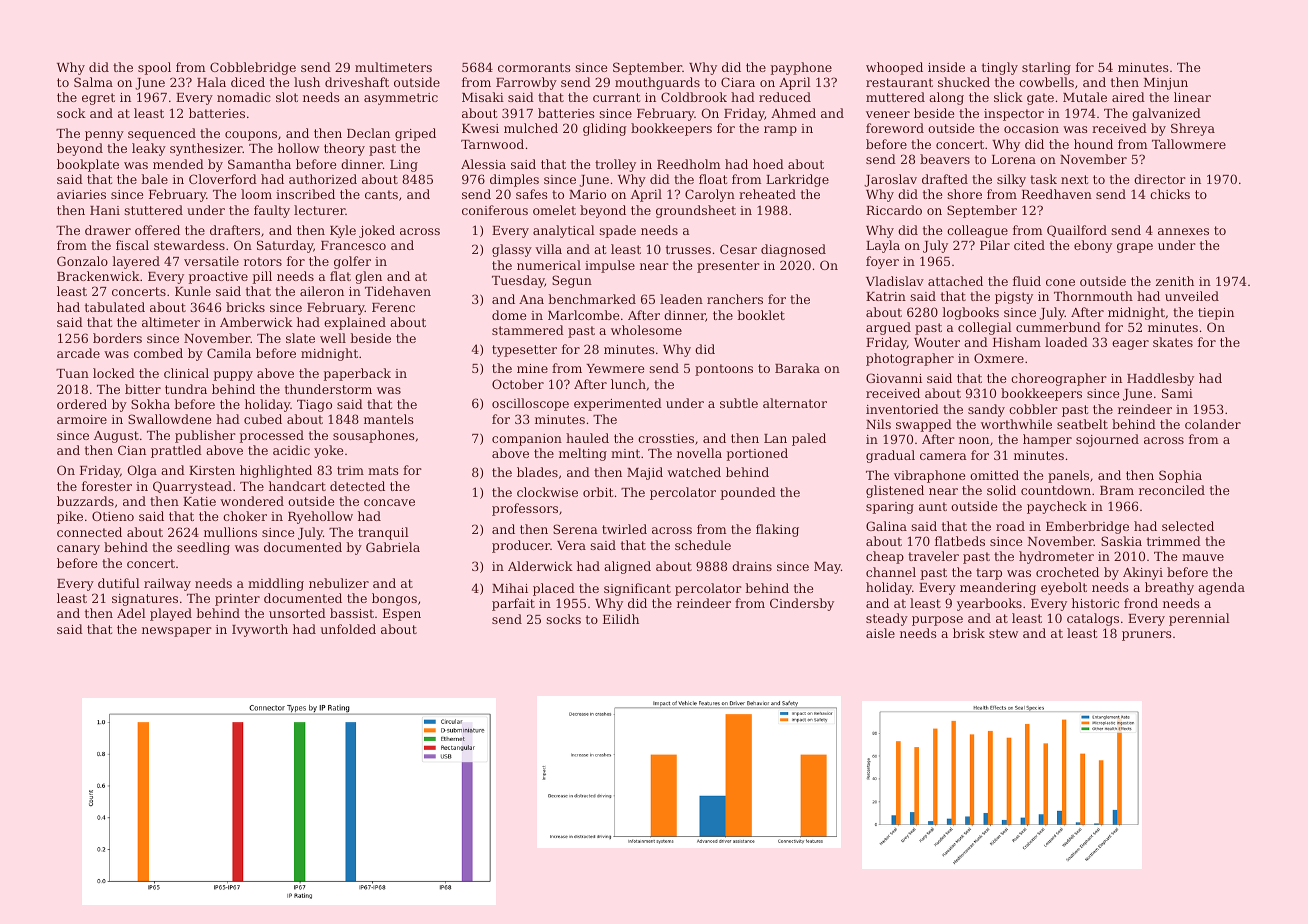 This screenshot has width=1308, height=924. I want to click on paycheck, so click(1057, 507).
